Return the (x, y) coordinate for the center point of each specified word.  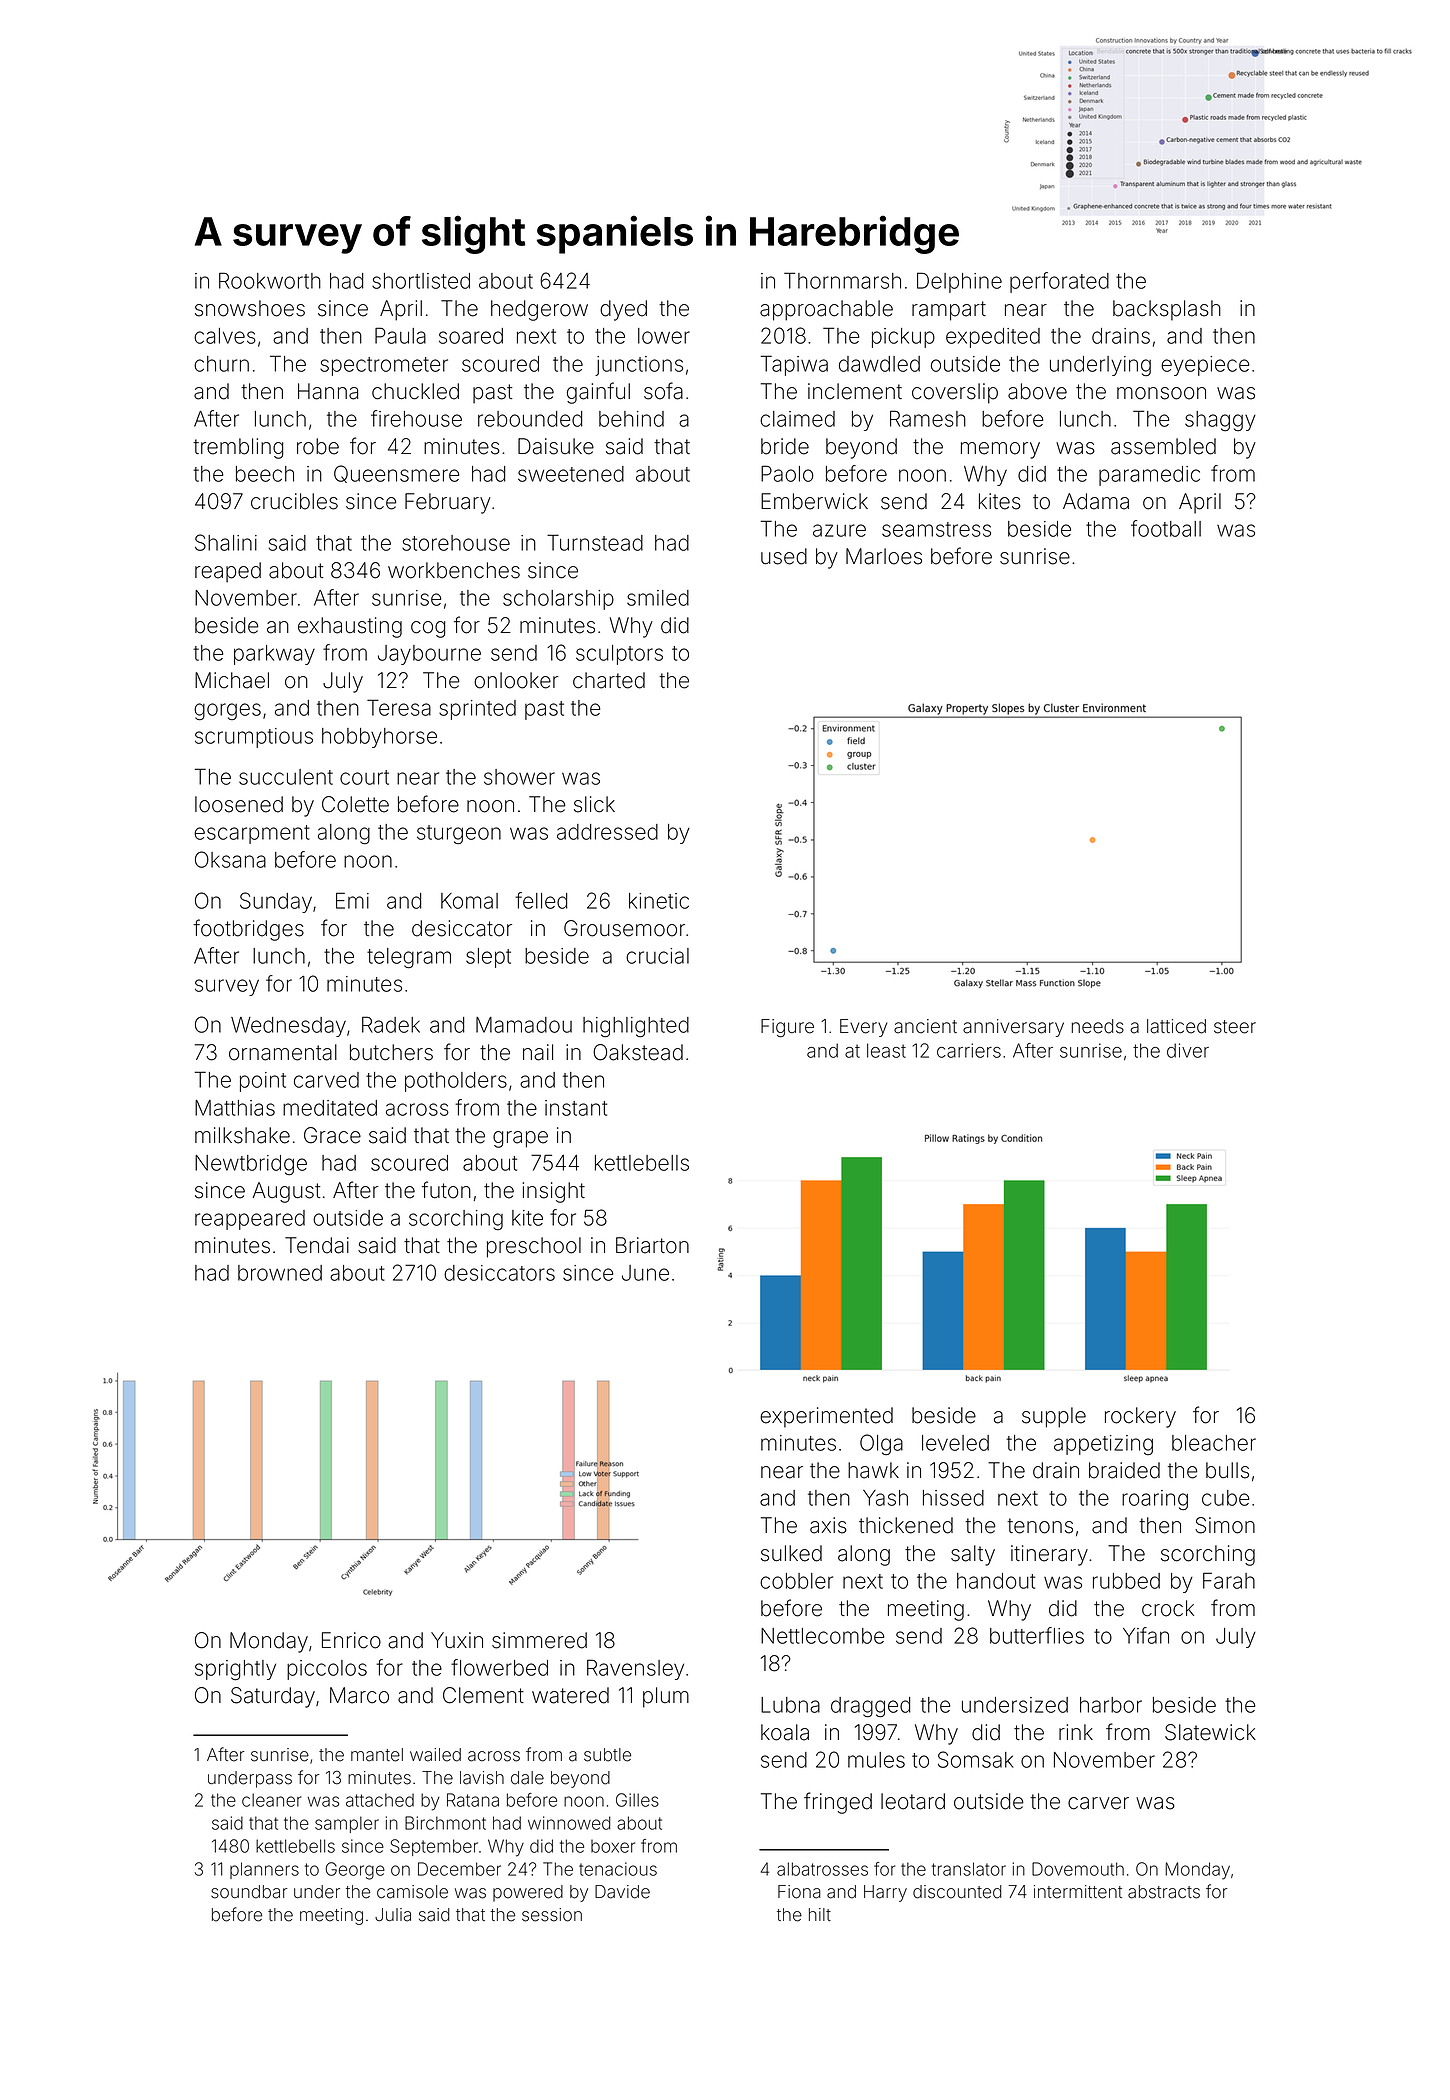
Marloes (884, 556)
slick (594, 804)
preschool (534, 1247)
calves (225, 336)
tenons (1040, 1526)
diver (1188, 1050)
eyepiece (1205, 366)
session (552, 1915)
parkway (274, 655)
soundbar (249, 1892)
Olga (881, 1444)
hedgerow (539, 310)
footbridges (248, 930)
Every (863, 1028)
